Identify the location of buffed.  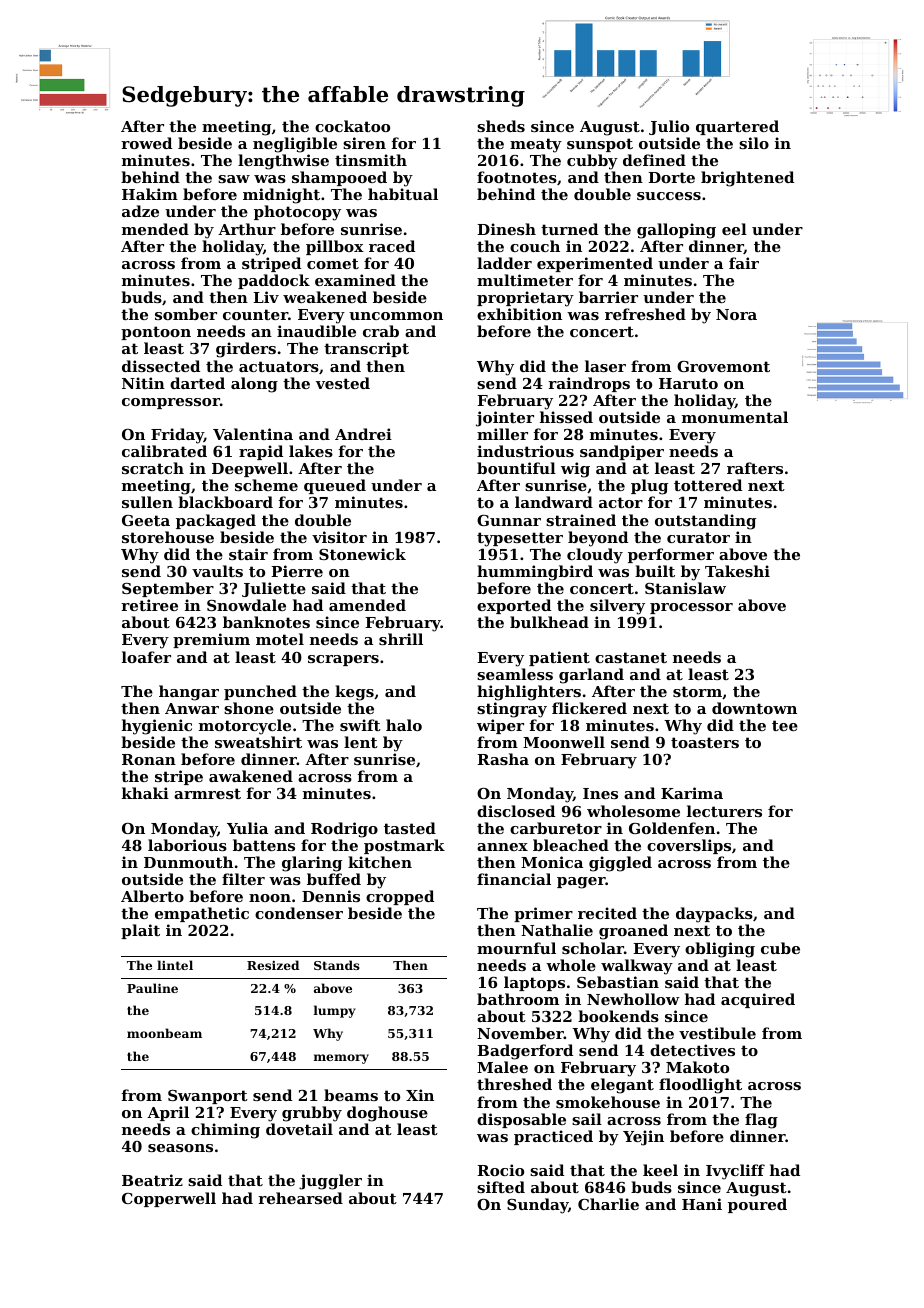
(334, 879).
